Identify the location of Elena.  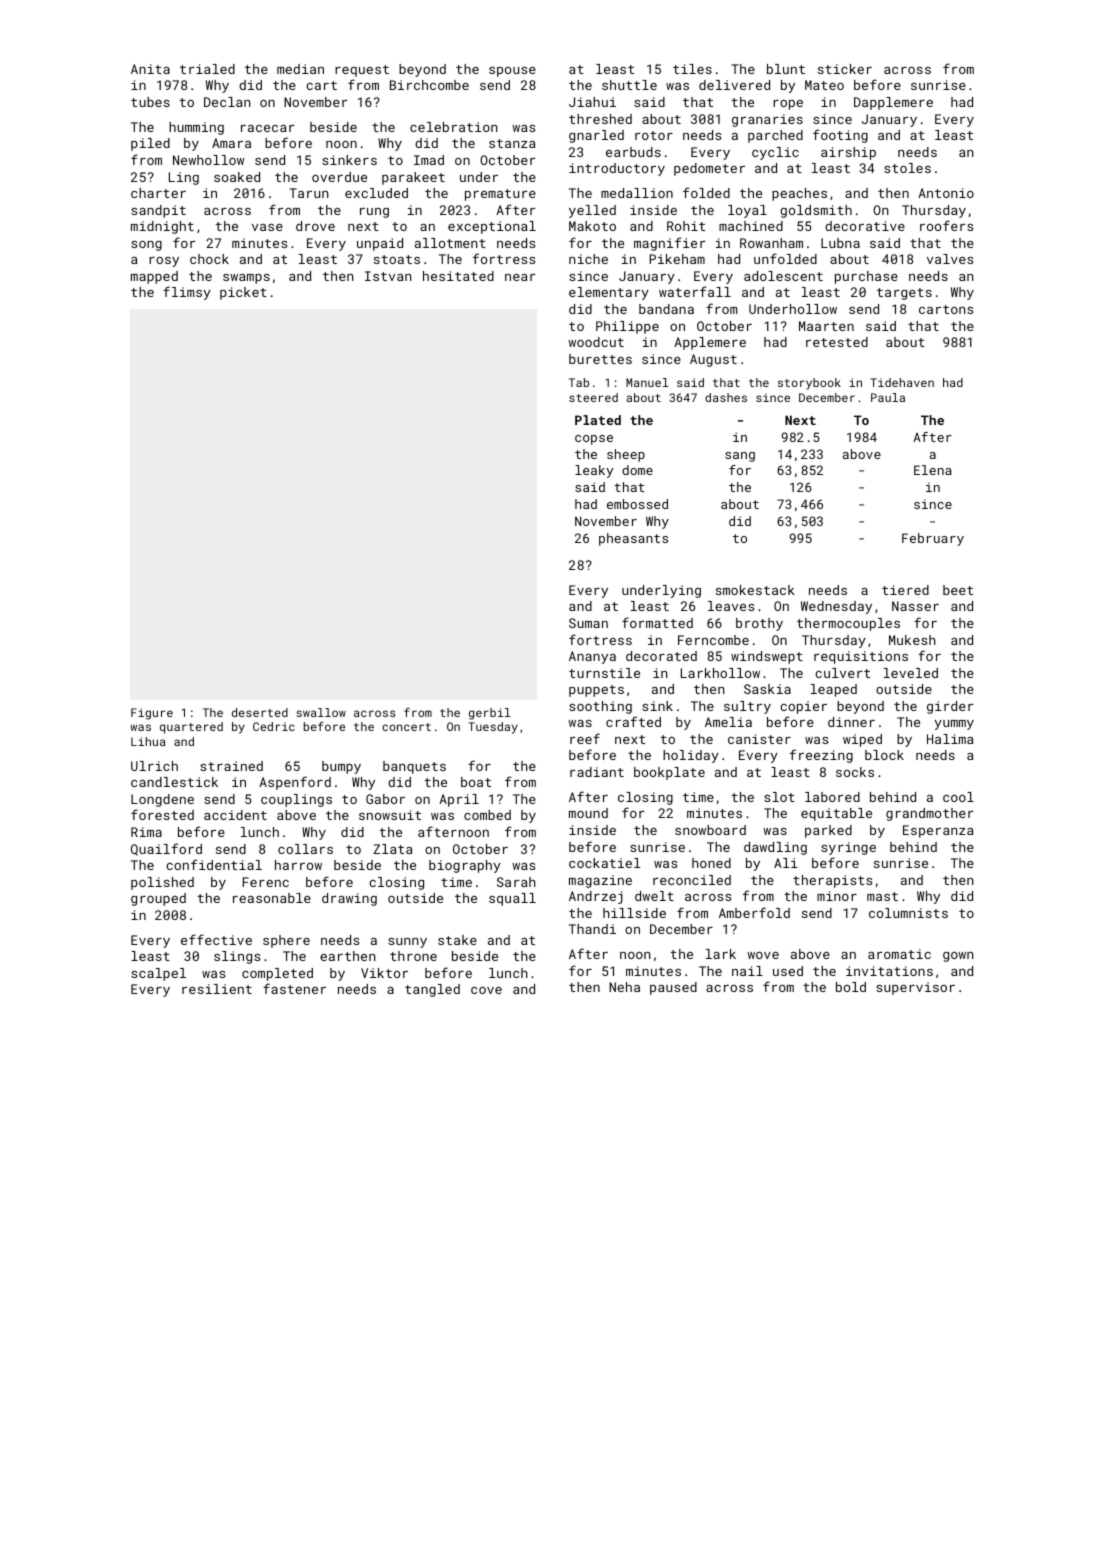
(933, 470).
